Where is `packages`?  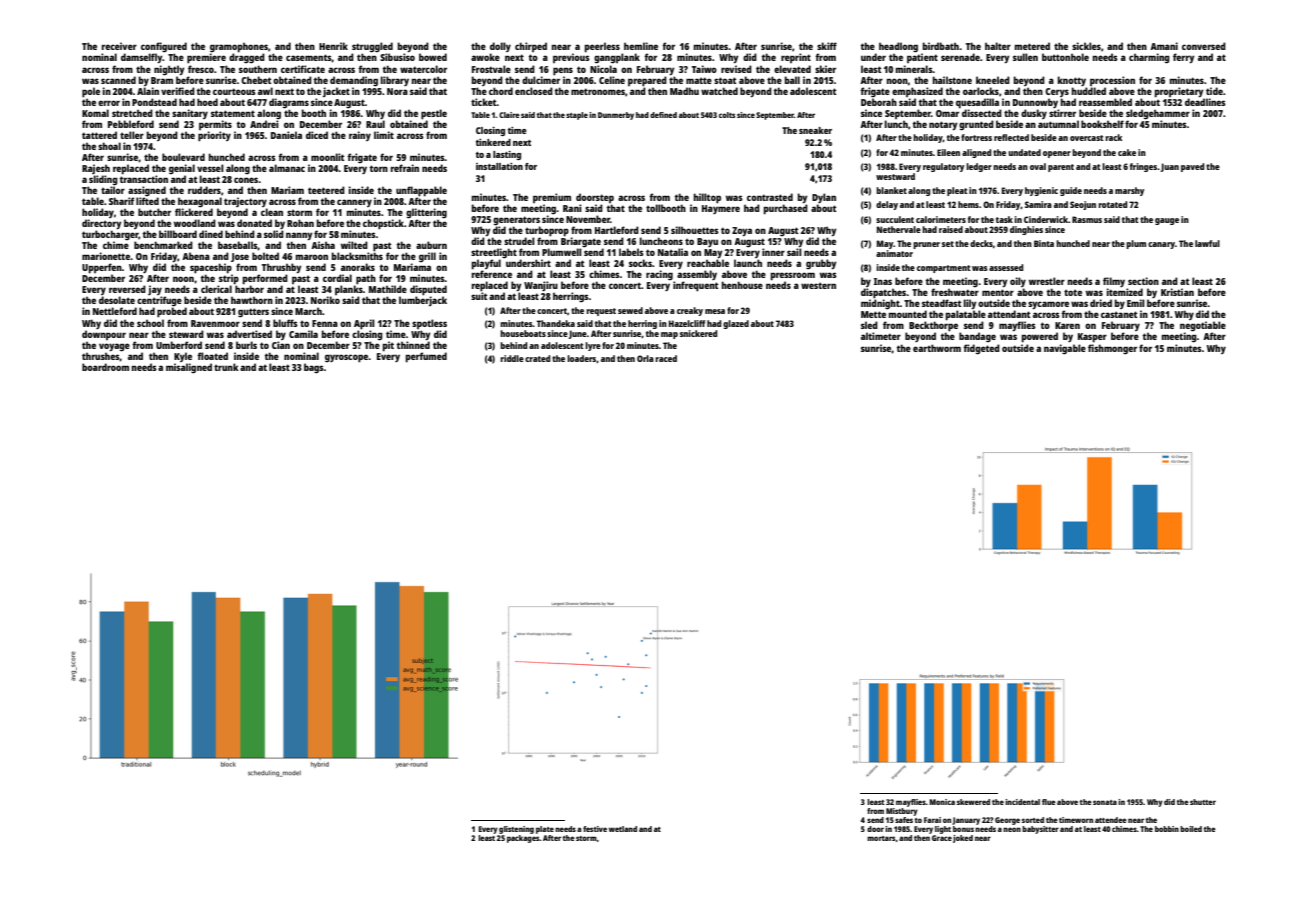
packages is located at coordinates (523, 839).
